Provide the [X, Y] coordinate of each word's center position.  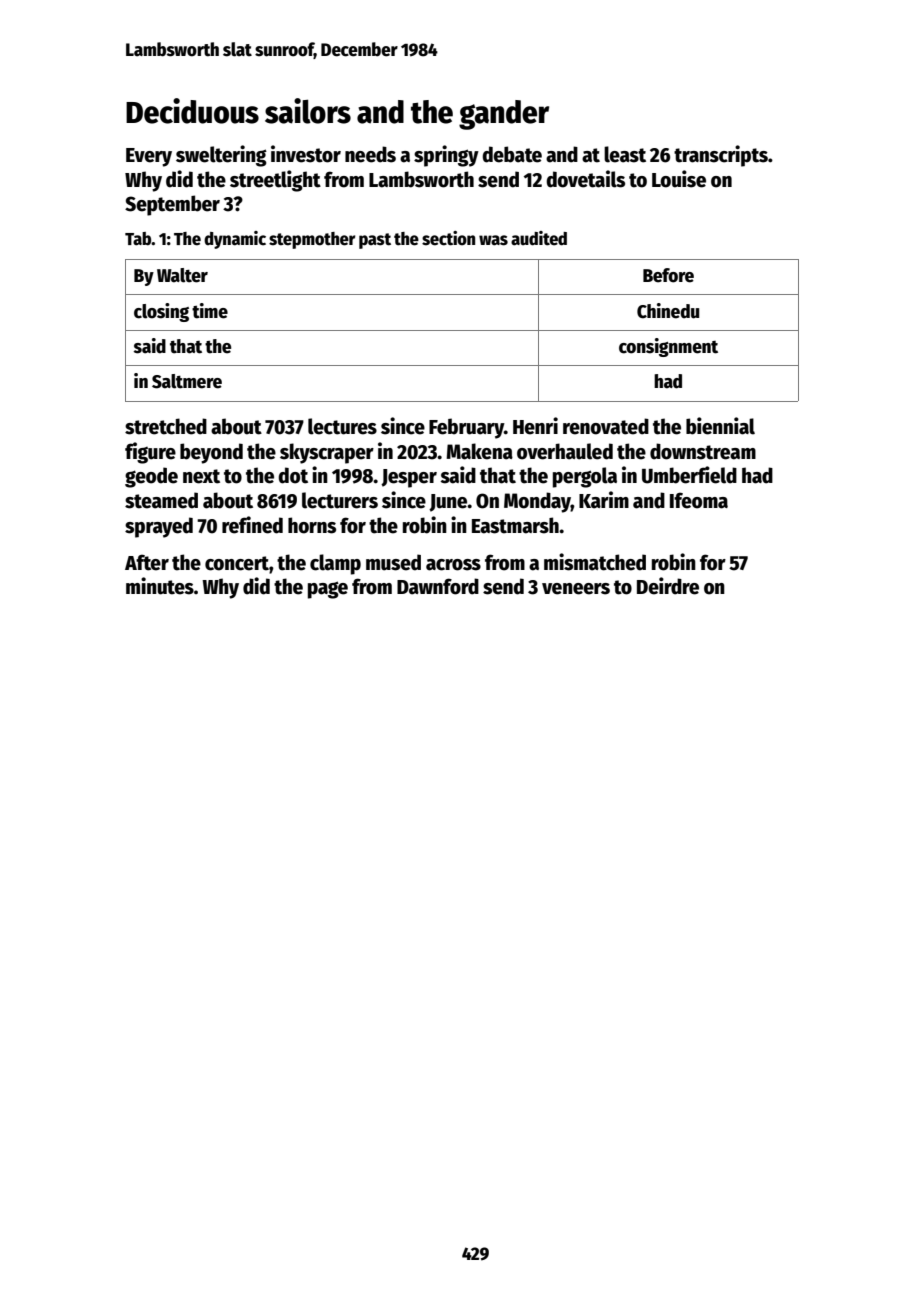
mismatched [595, 562]
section [448, 238]
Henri [535, 426]
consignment [668, 347]
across [453, 565]
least [625, 154]
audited [539, 238]
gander [504, 115]
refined [252, 525]
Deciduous [192, 111]
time [210, 311]
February [466, 428]
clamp [335, 564]
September [172, 205]
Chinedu [668, 311]
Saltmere [187, 381]
